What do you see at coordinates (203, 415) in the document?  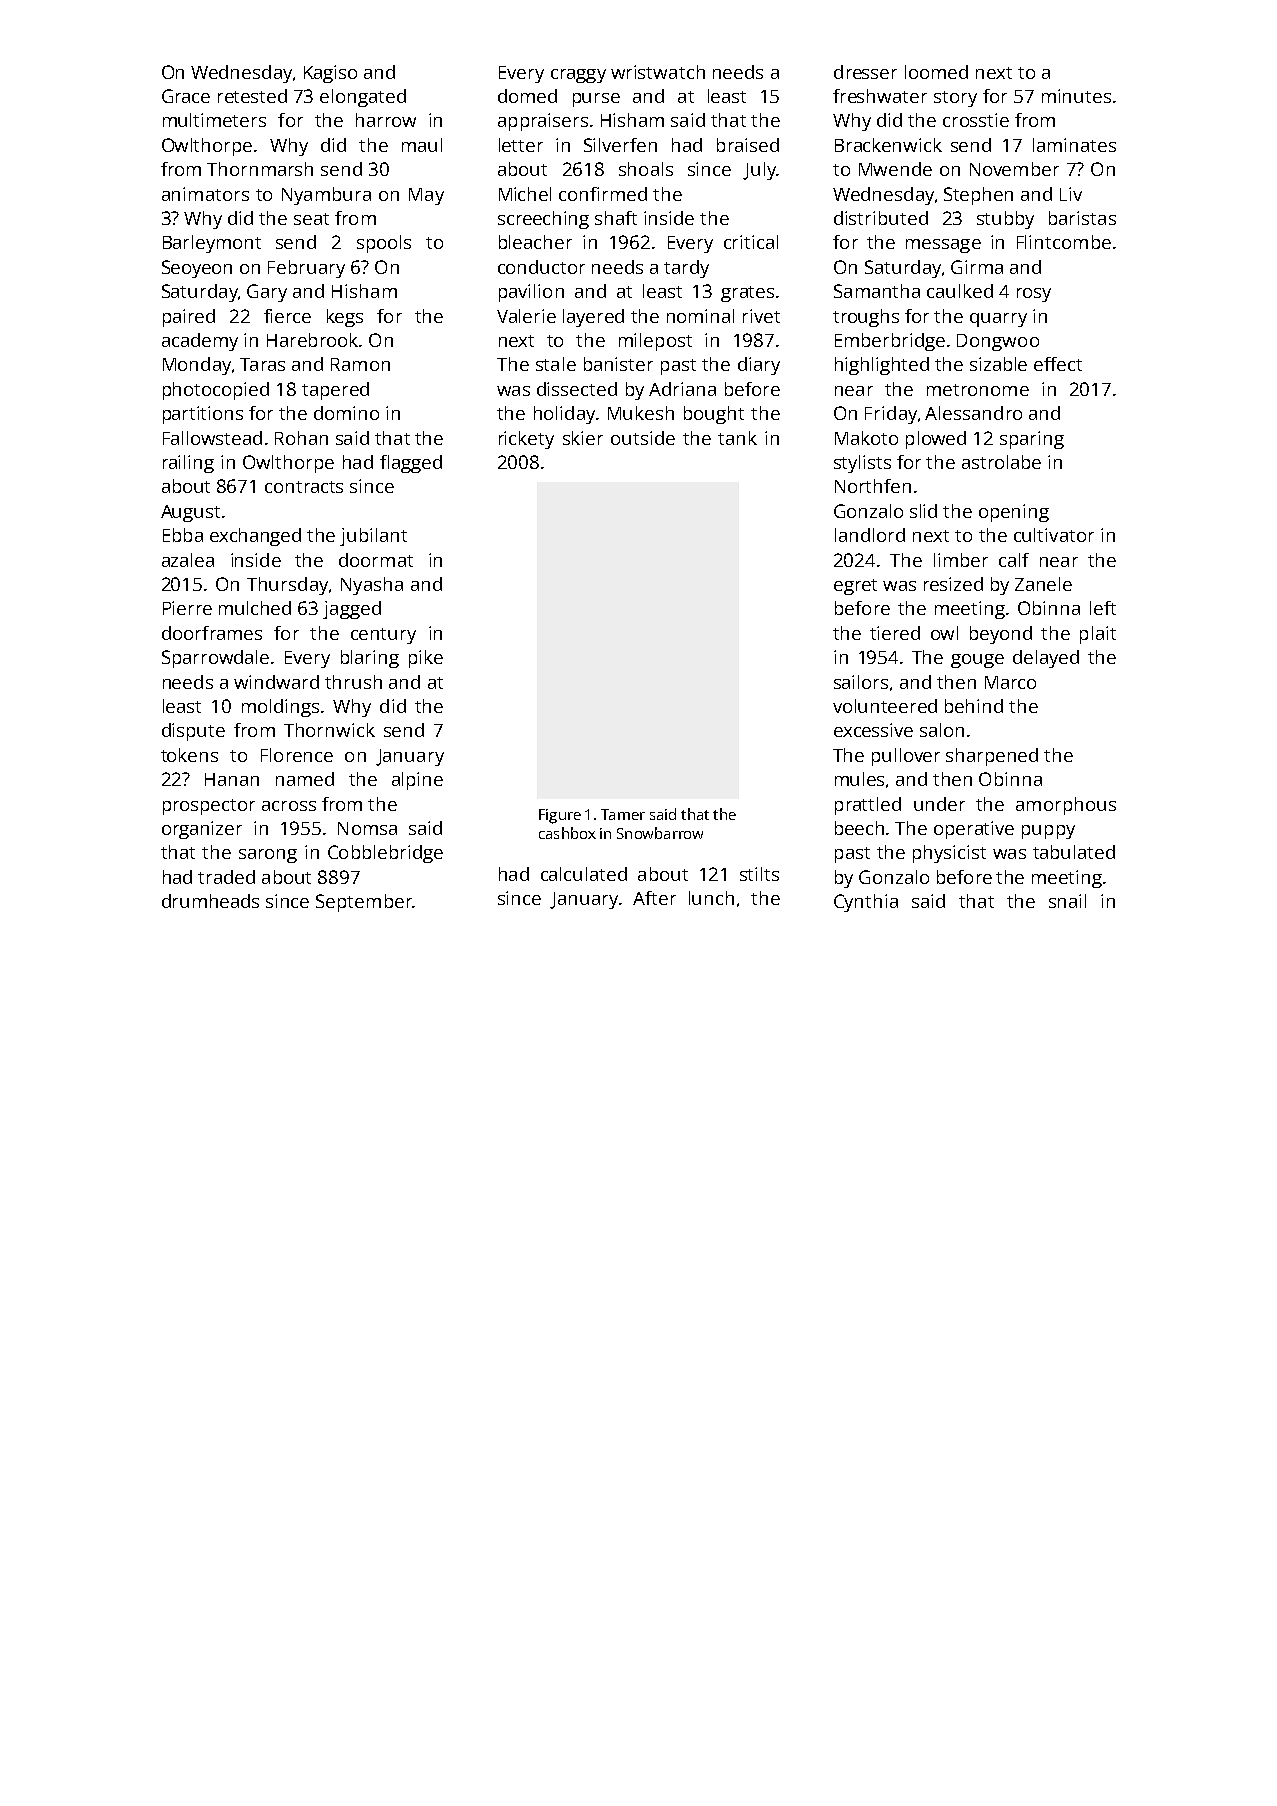 I see `partitions` at bounding box center [203, 415].
